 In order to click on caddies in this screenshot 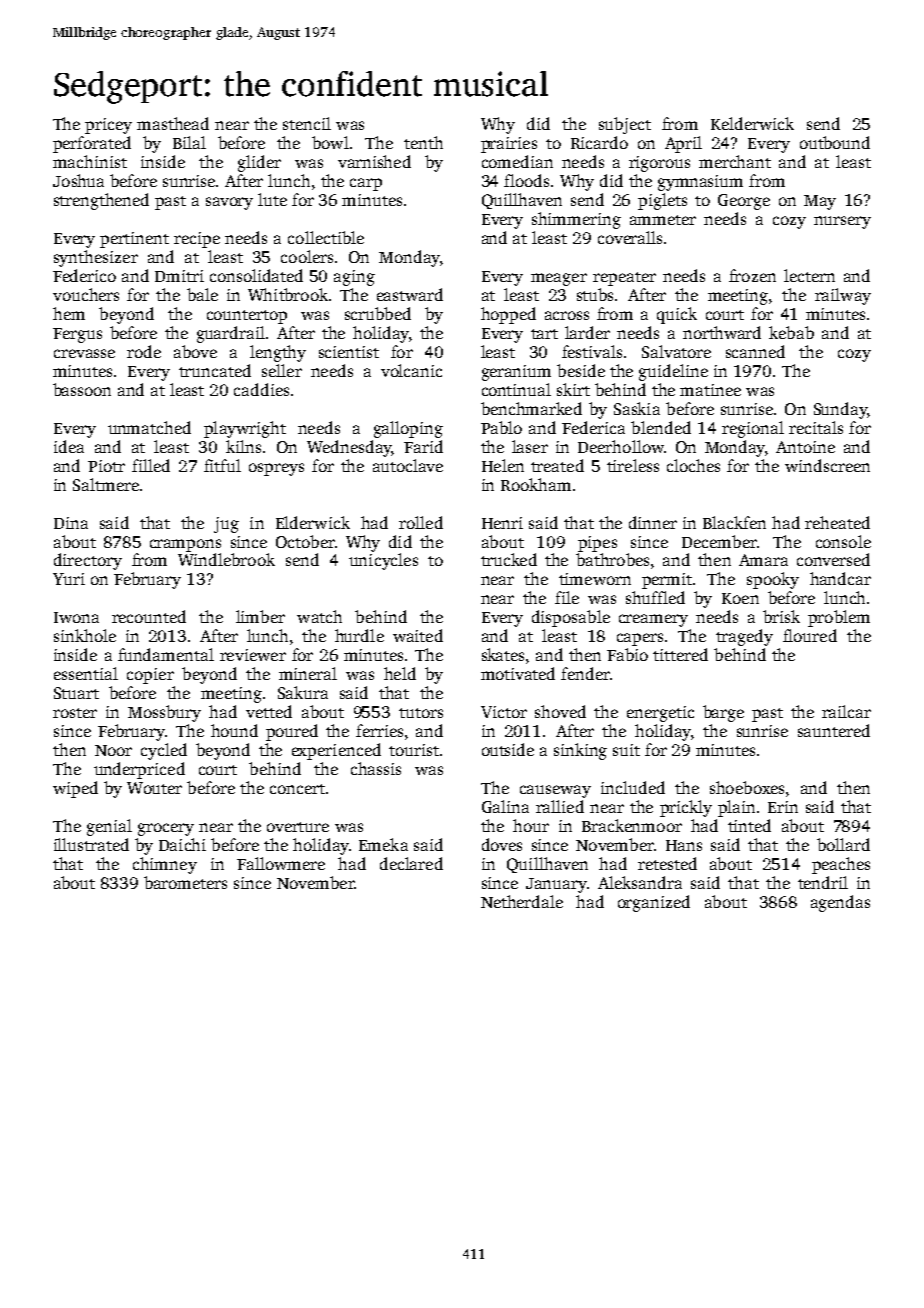, I will do `click(261, 389)`.
